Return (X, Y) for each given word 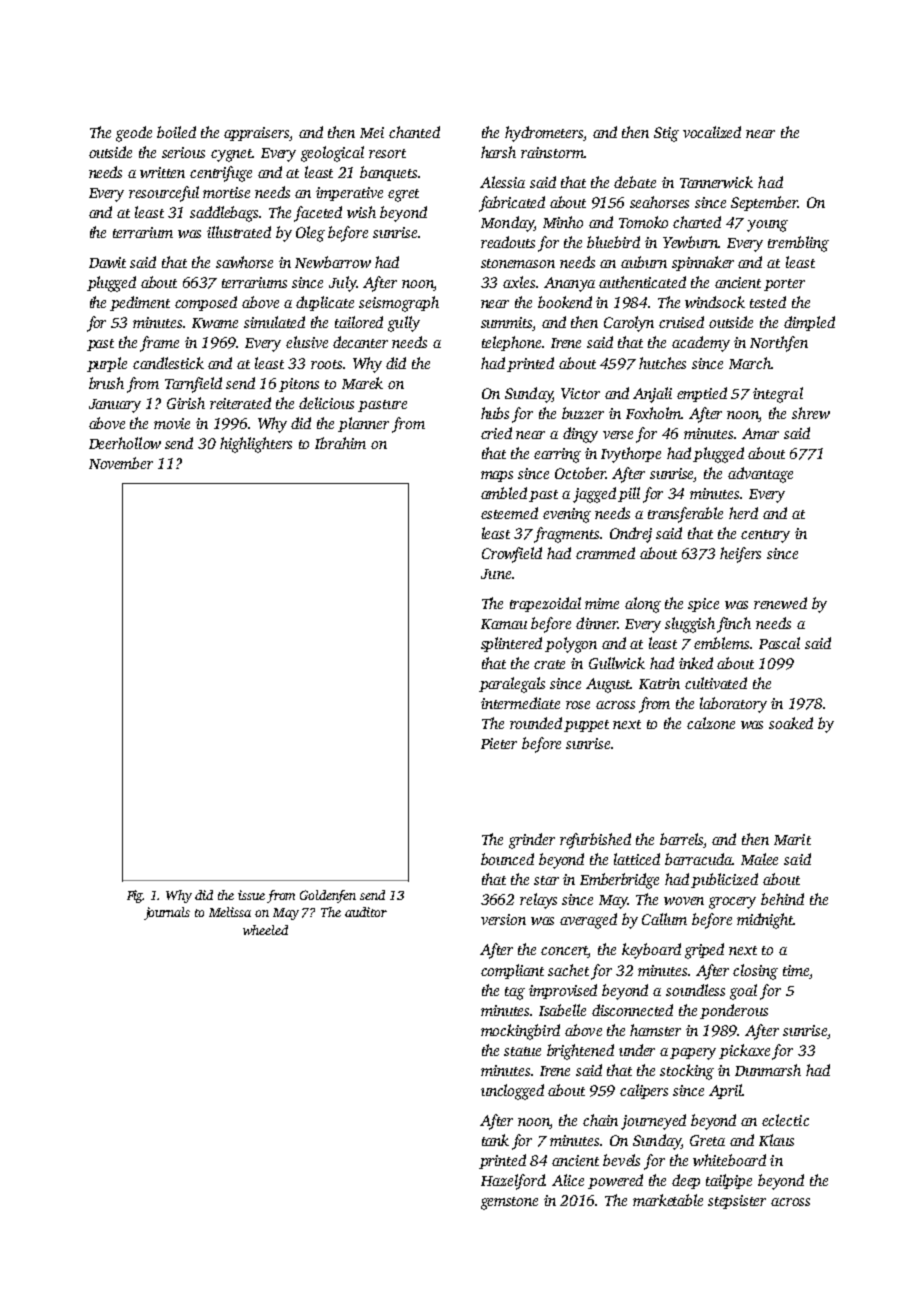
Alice (568, 1180)
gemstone (509, 1203)
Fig (135, 896)
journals (167, 913)
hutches (662, 363)
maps (497, 476)
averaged (588, 921)
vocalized (712, 132)
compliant (512, 971)
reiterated (240, 403)
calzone (711, 723)
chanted (414, 132)
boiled (176, 132)
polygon (571, 645)
